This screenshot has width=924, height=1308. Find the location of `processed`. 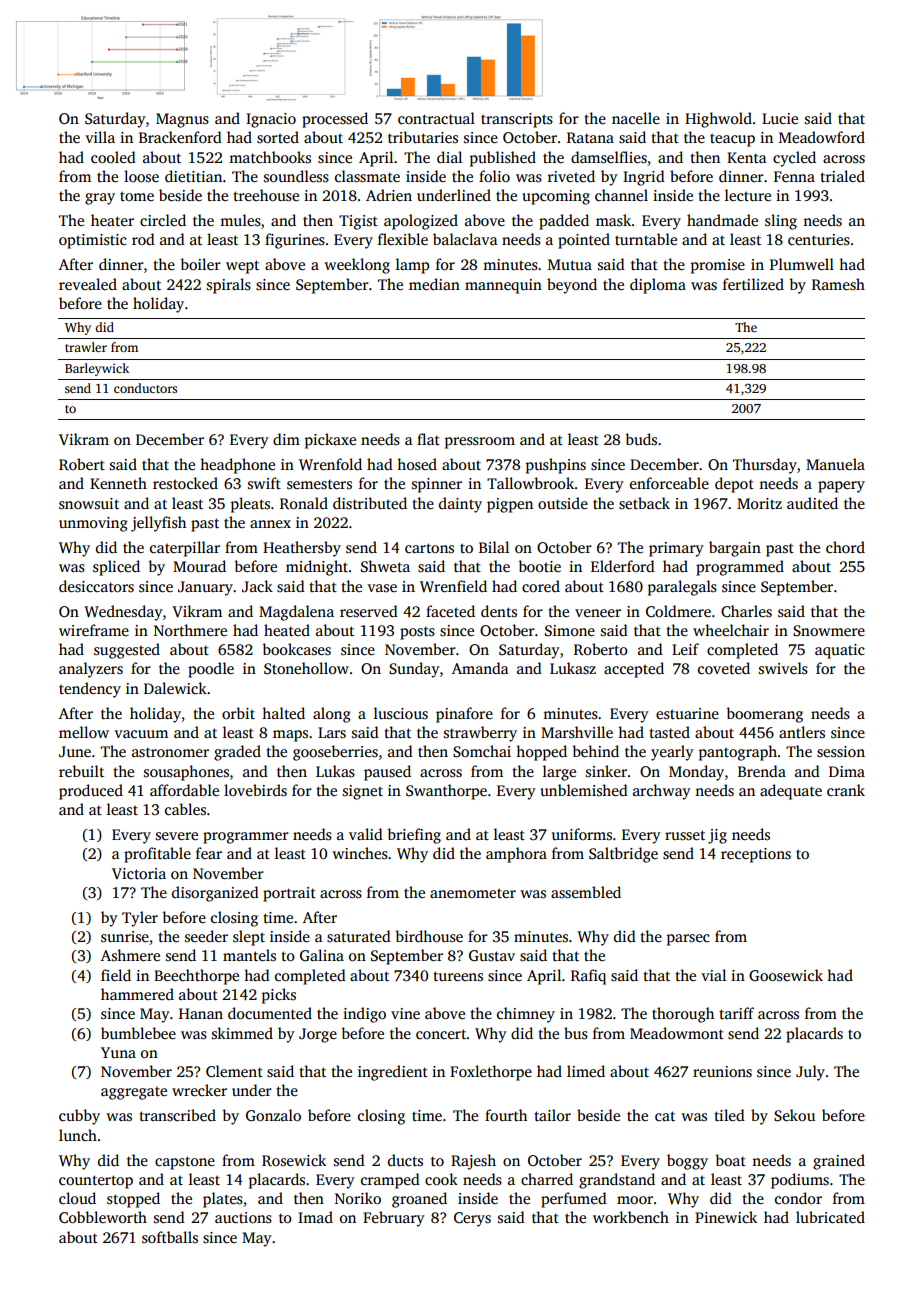

processed is located at coordinates (335, 120).
